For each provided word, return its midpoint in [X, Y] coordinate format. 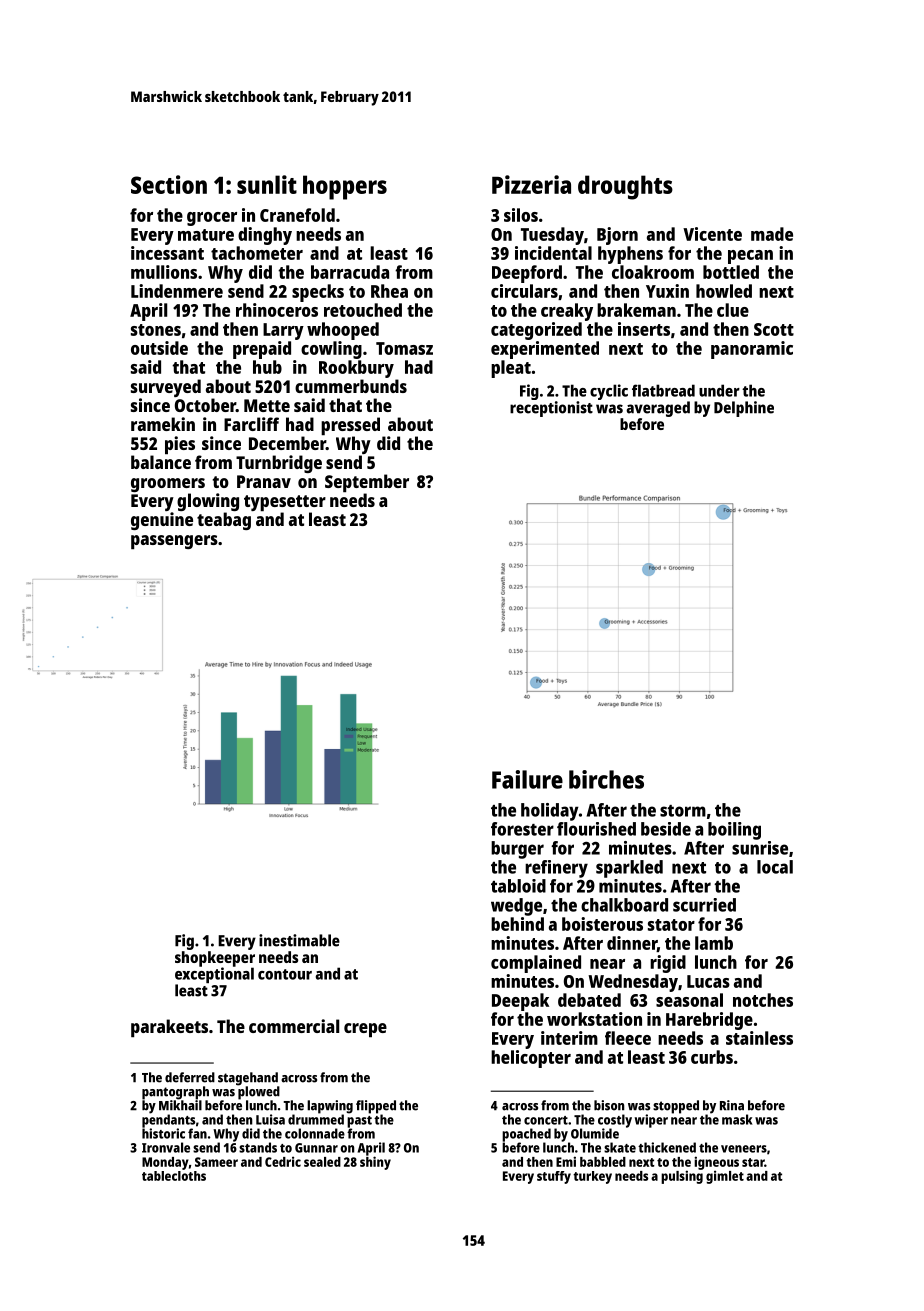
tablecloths [174, 1176]
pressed [350, 426]
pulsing [682, 1177]
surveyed [166, 388]
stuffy [554, 1177]
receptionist [551, 409]
